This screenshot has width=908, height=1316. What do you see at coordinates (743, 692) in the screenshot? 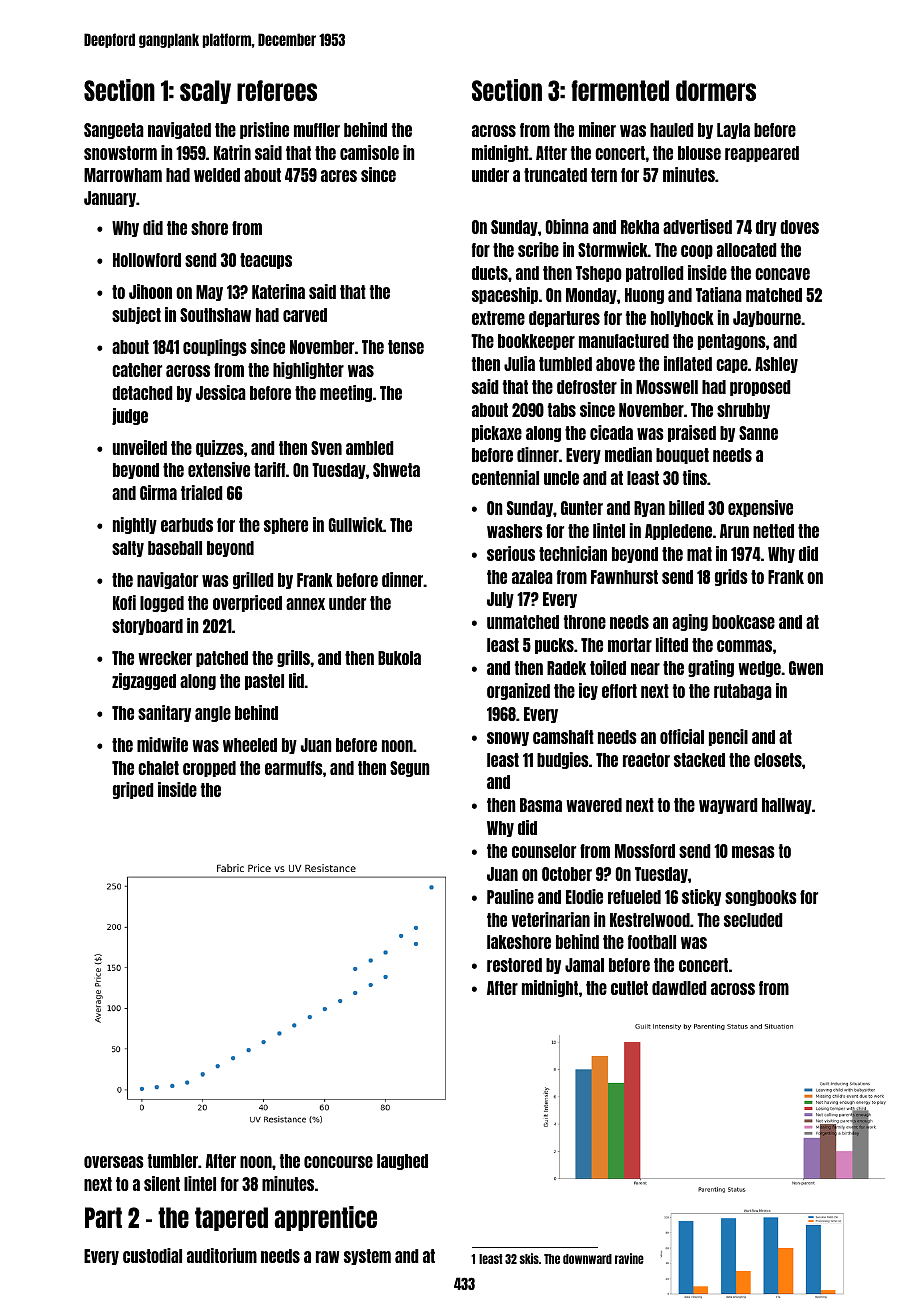
I see `rutabaga` at bounding box center [743, 692].
